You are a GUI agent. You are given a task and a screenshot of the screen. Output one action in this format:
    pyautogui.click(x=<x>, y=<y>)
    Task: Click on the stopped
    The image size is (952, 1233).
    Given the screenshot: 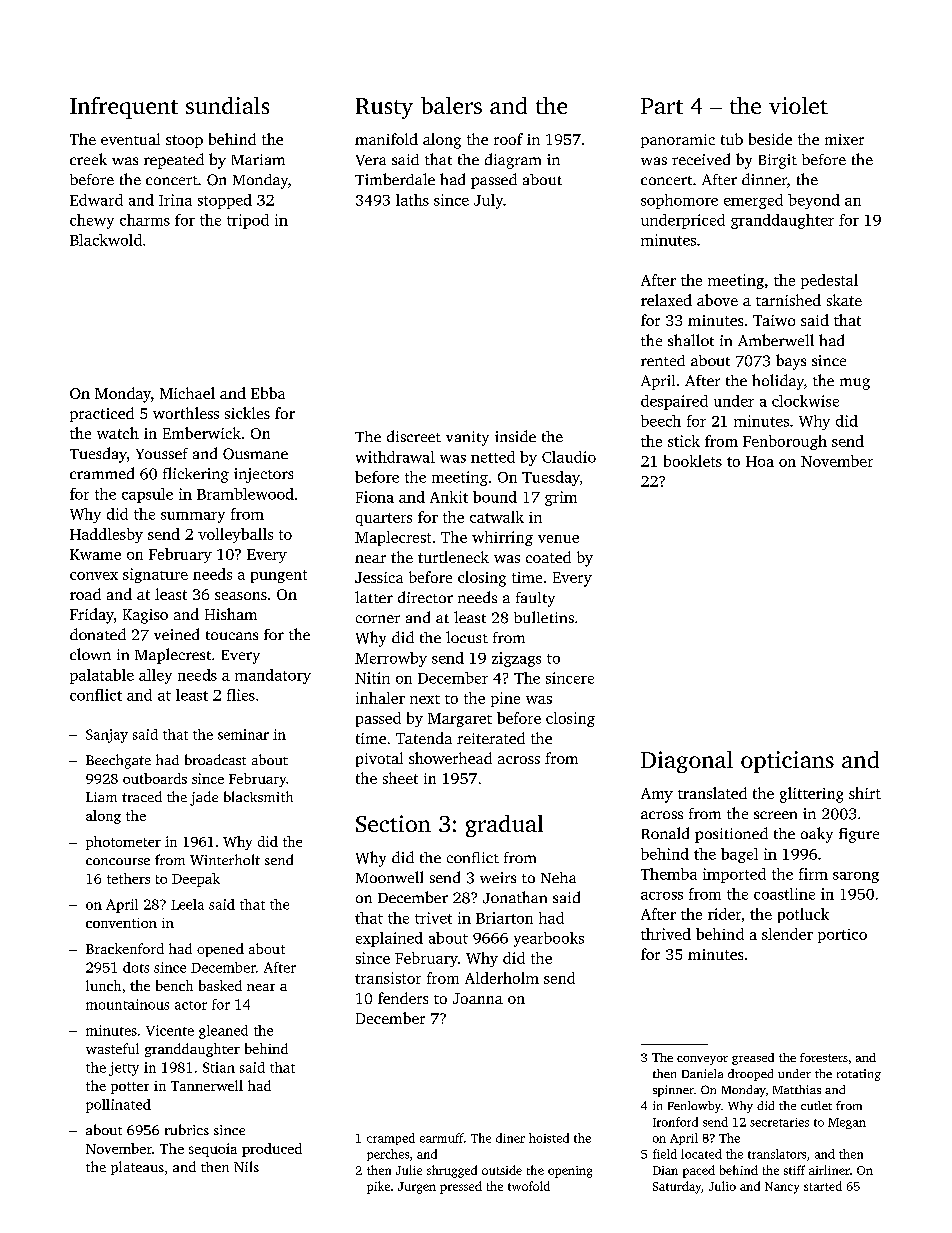 What is the action you would take?
    pyautogui.click(x=225, y=201)
